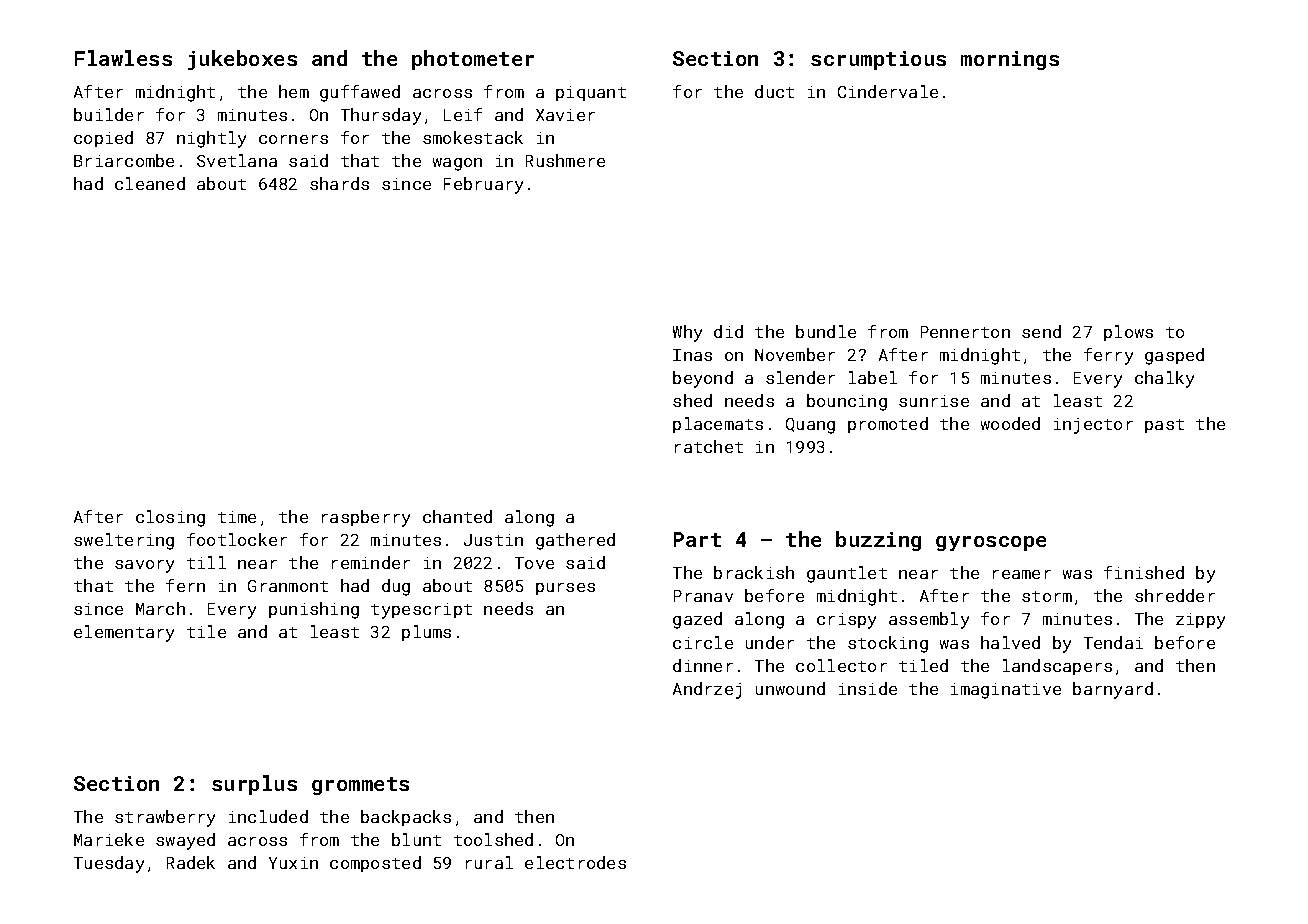 The height and width of the screenshot is (924, 1308). What do you see at coordinates (109, 864) in the screenshot?
I see `Tuesday` at bounding box center [109, 864].
